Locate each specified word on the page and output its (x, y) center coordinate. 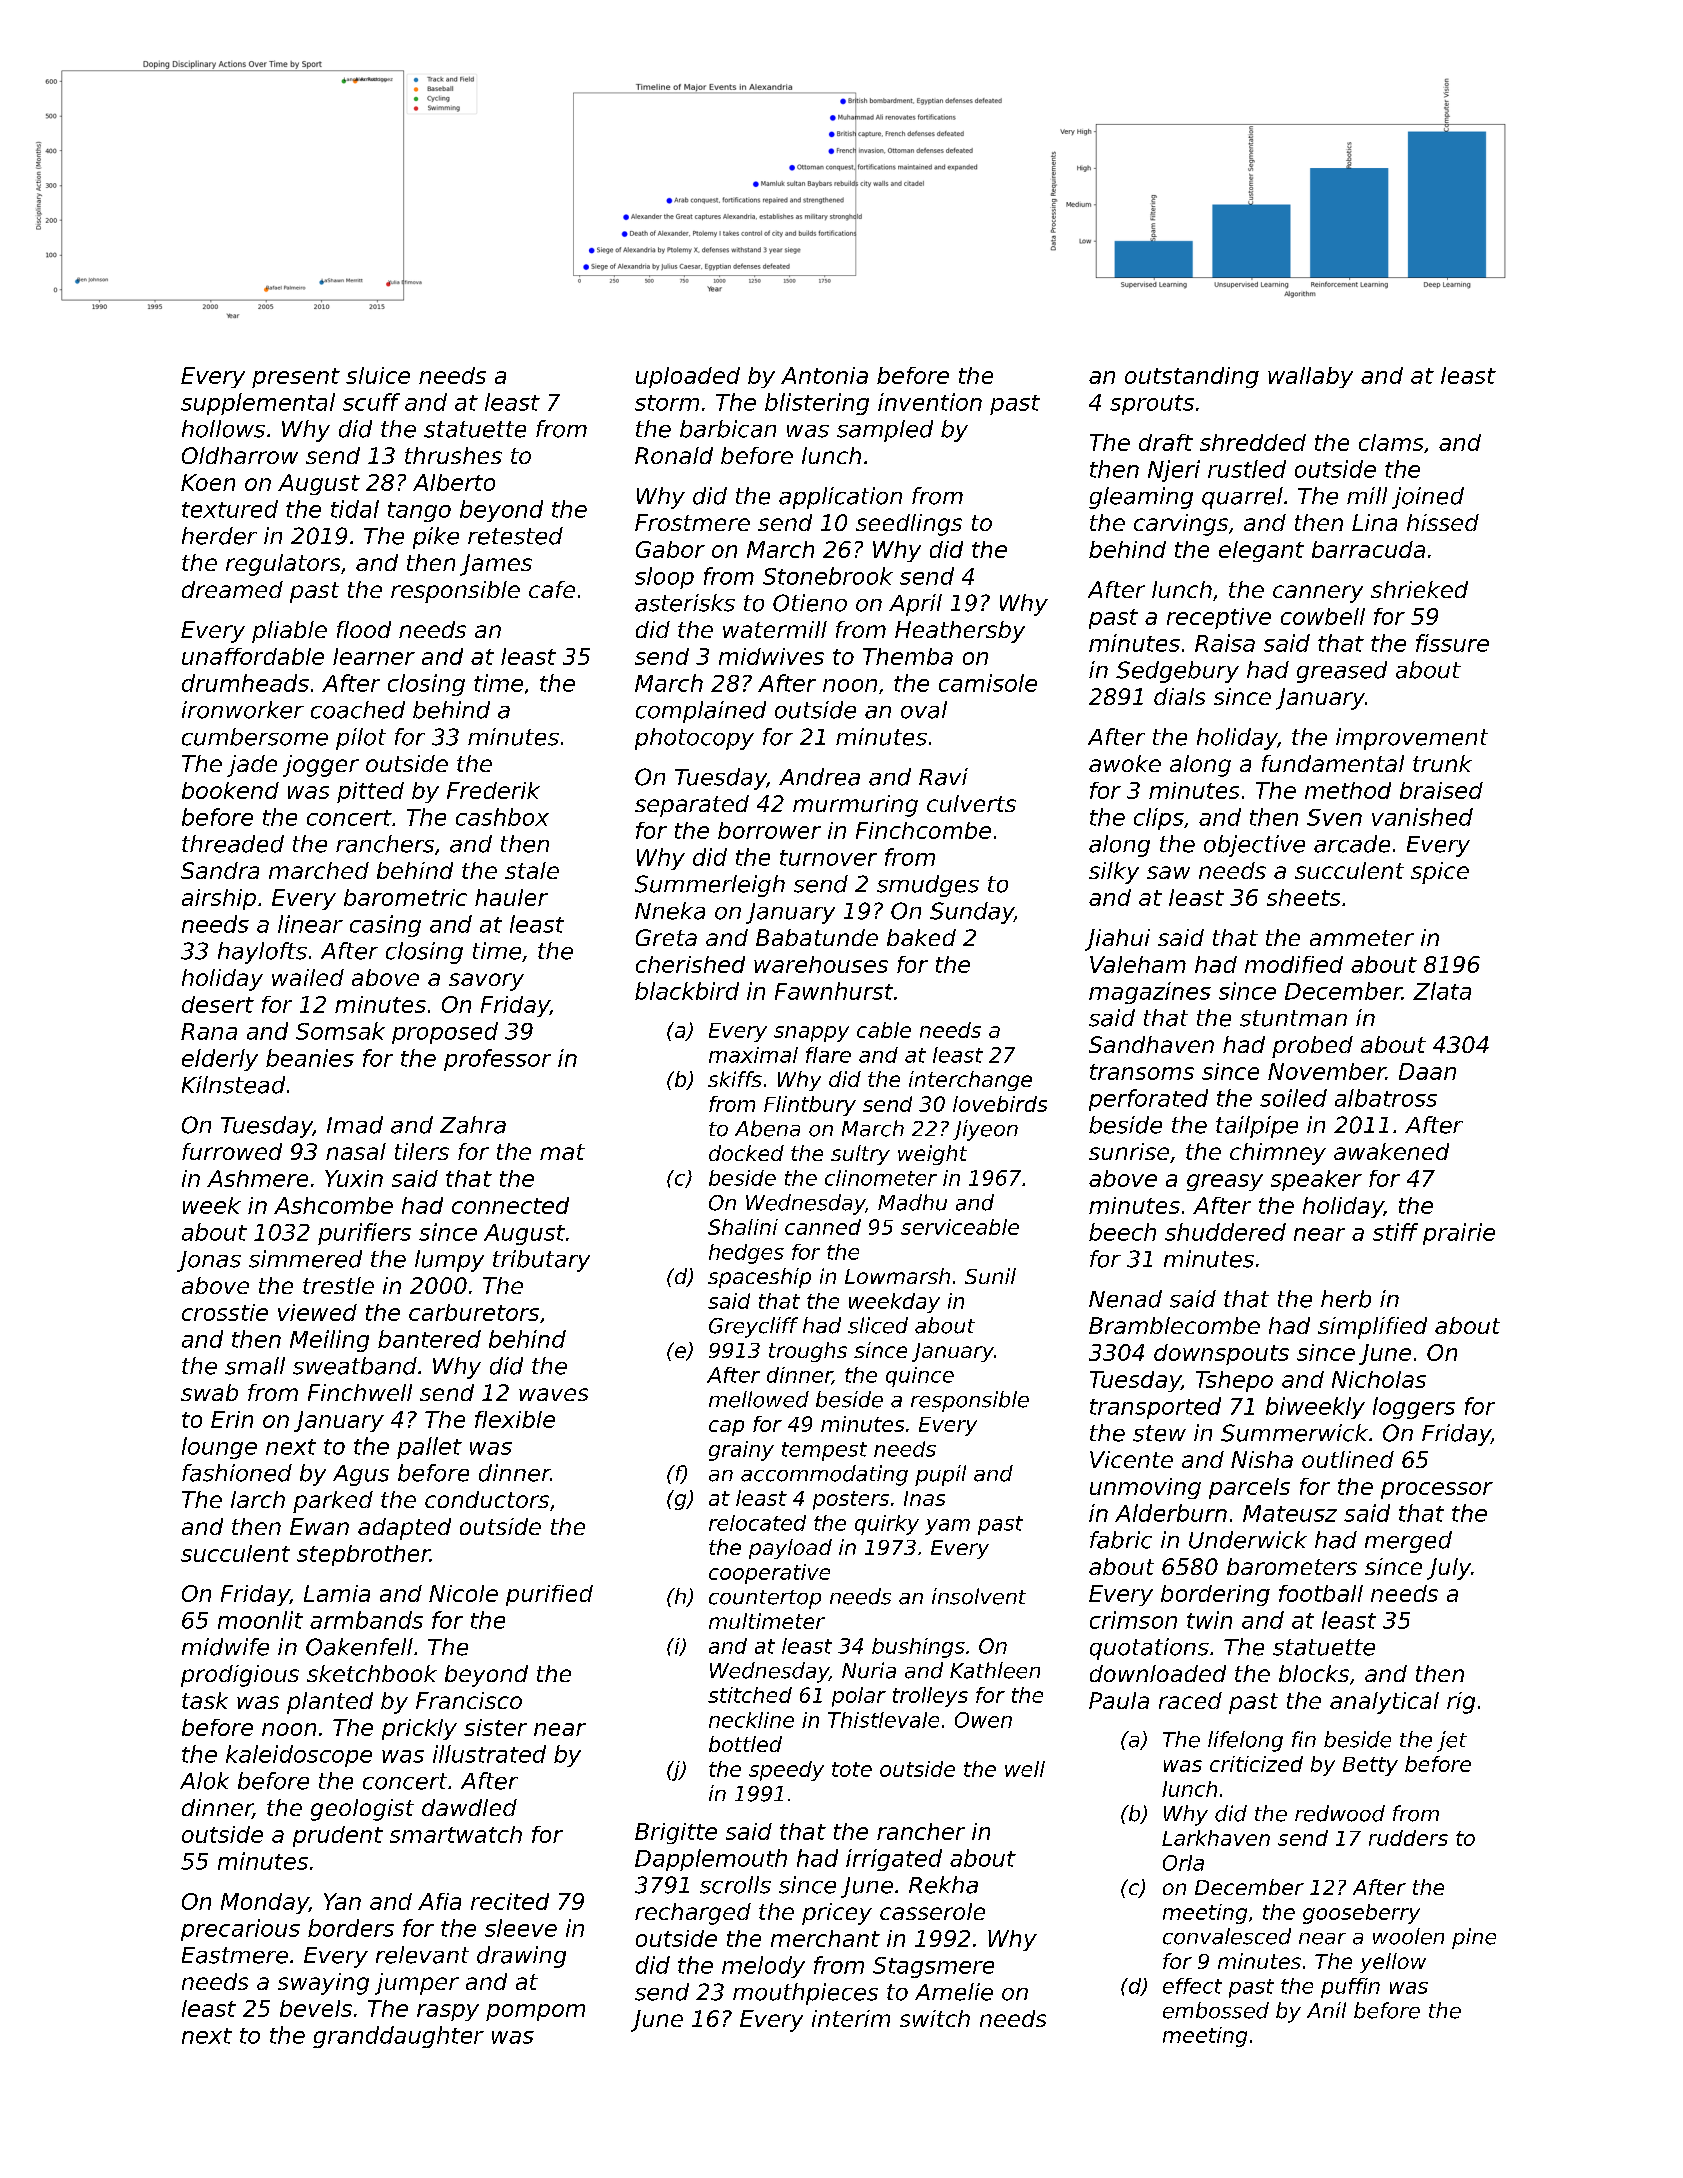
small (255, 1366)
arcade (1352, 844)
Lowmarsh (897, 1276)
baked (921, 937)
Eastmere (235, 1955)
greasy (1225, 1182)
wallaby (1310, 377)
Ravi (943, 777)
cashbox (502, 817)
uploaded (688, 377)
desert (218, 1004)
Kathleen (995, 1670)
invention (930, 402)
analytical (1384, 1703)
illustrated (489, 1754)
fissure (1452, 643)
